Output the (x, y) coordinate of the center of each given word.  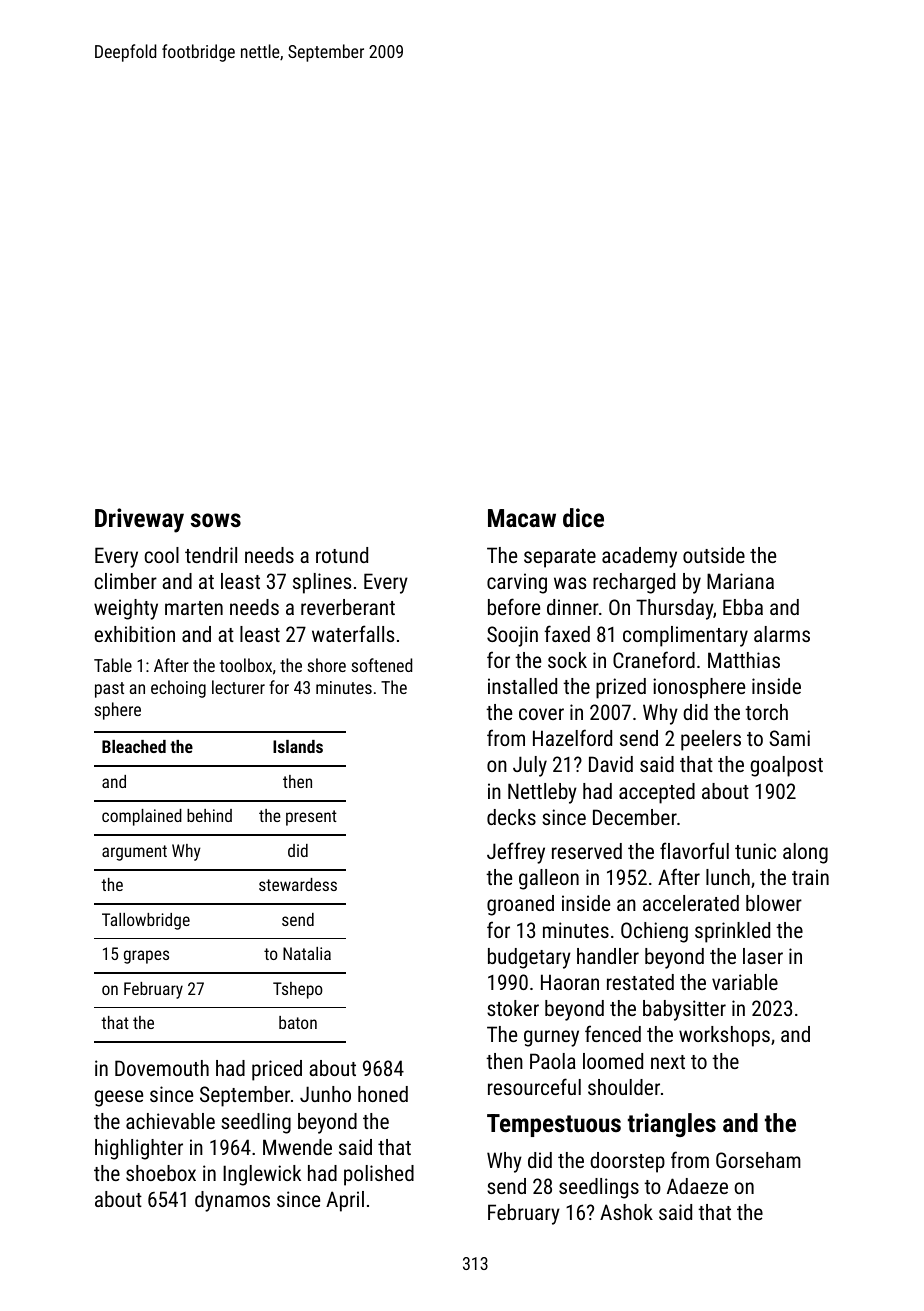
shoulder (624, 1087)
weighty (126, 609)
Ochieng (654, 932)
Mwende (297, 1147)
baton (298, 1022)
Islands (298, 746)
